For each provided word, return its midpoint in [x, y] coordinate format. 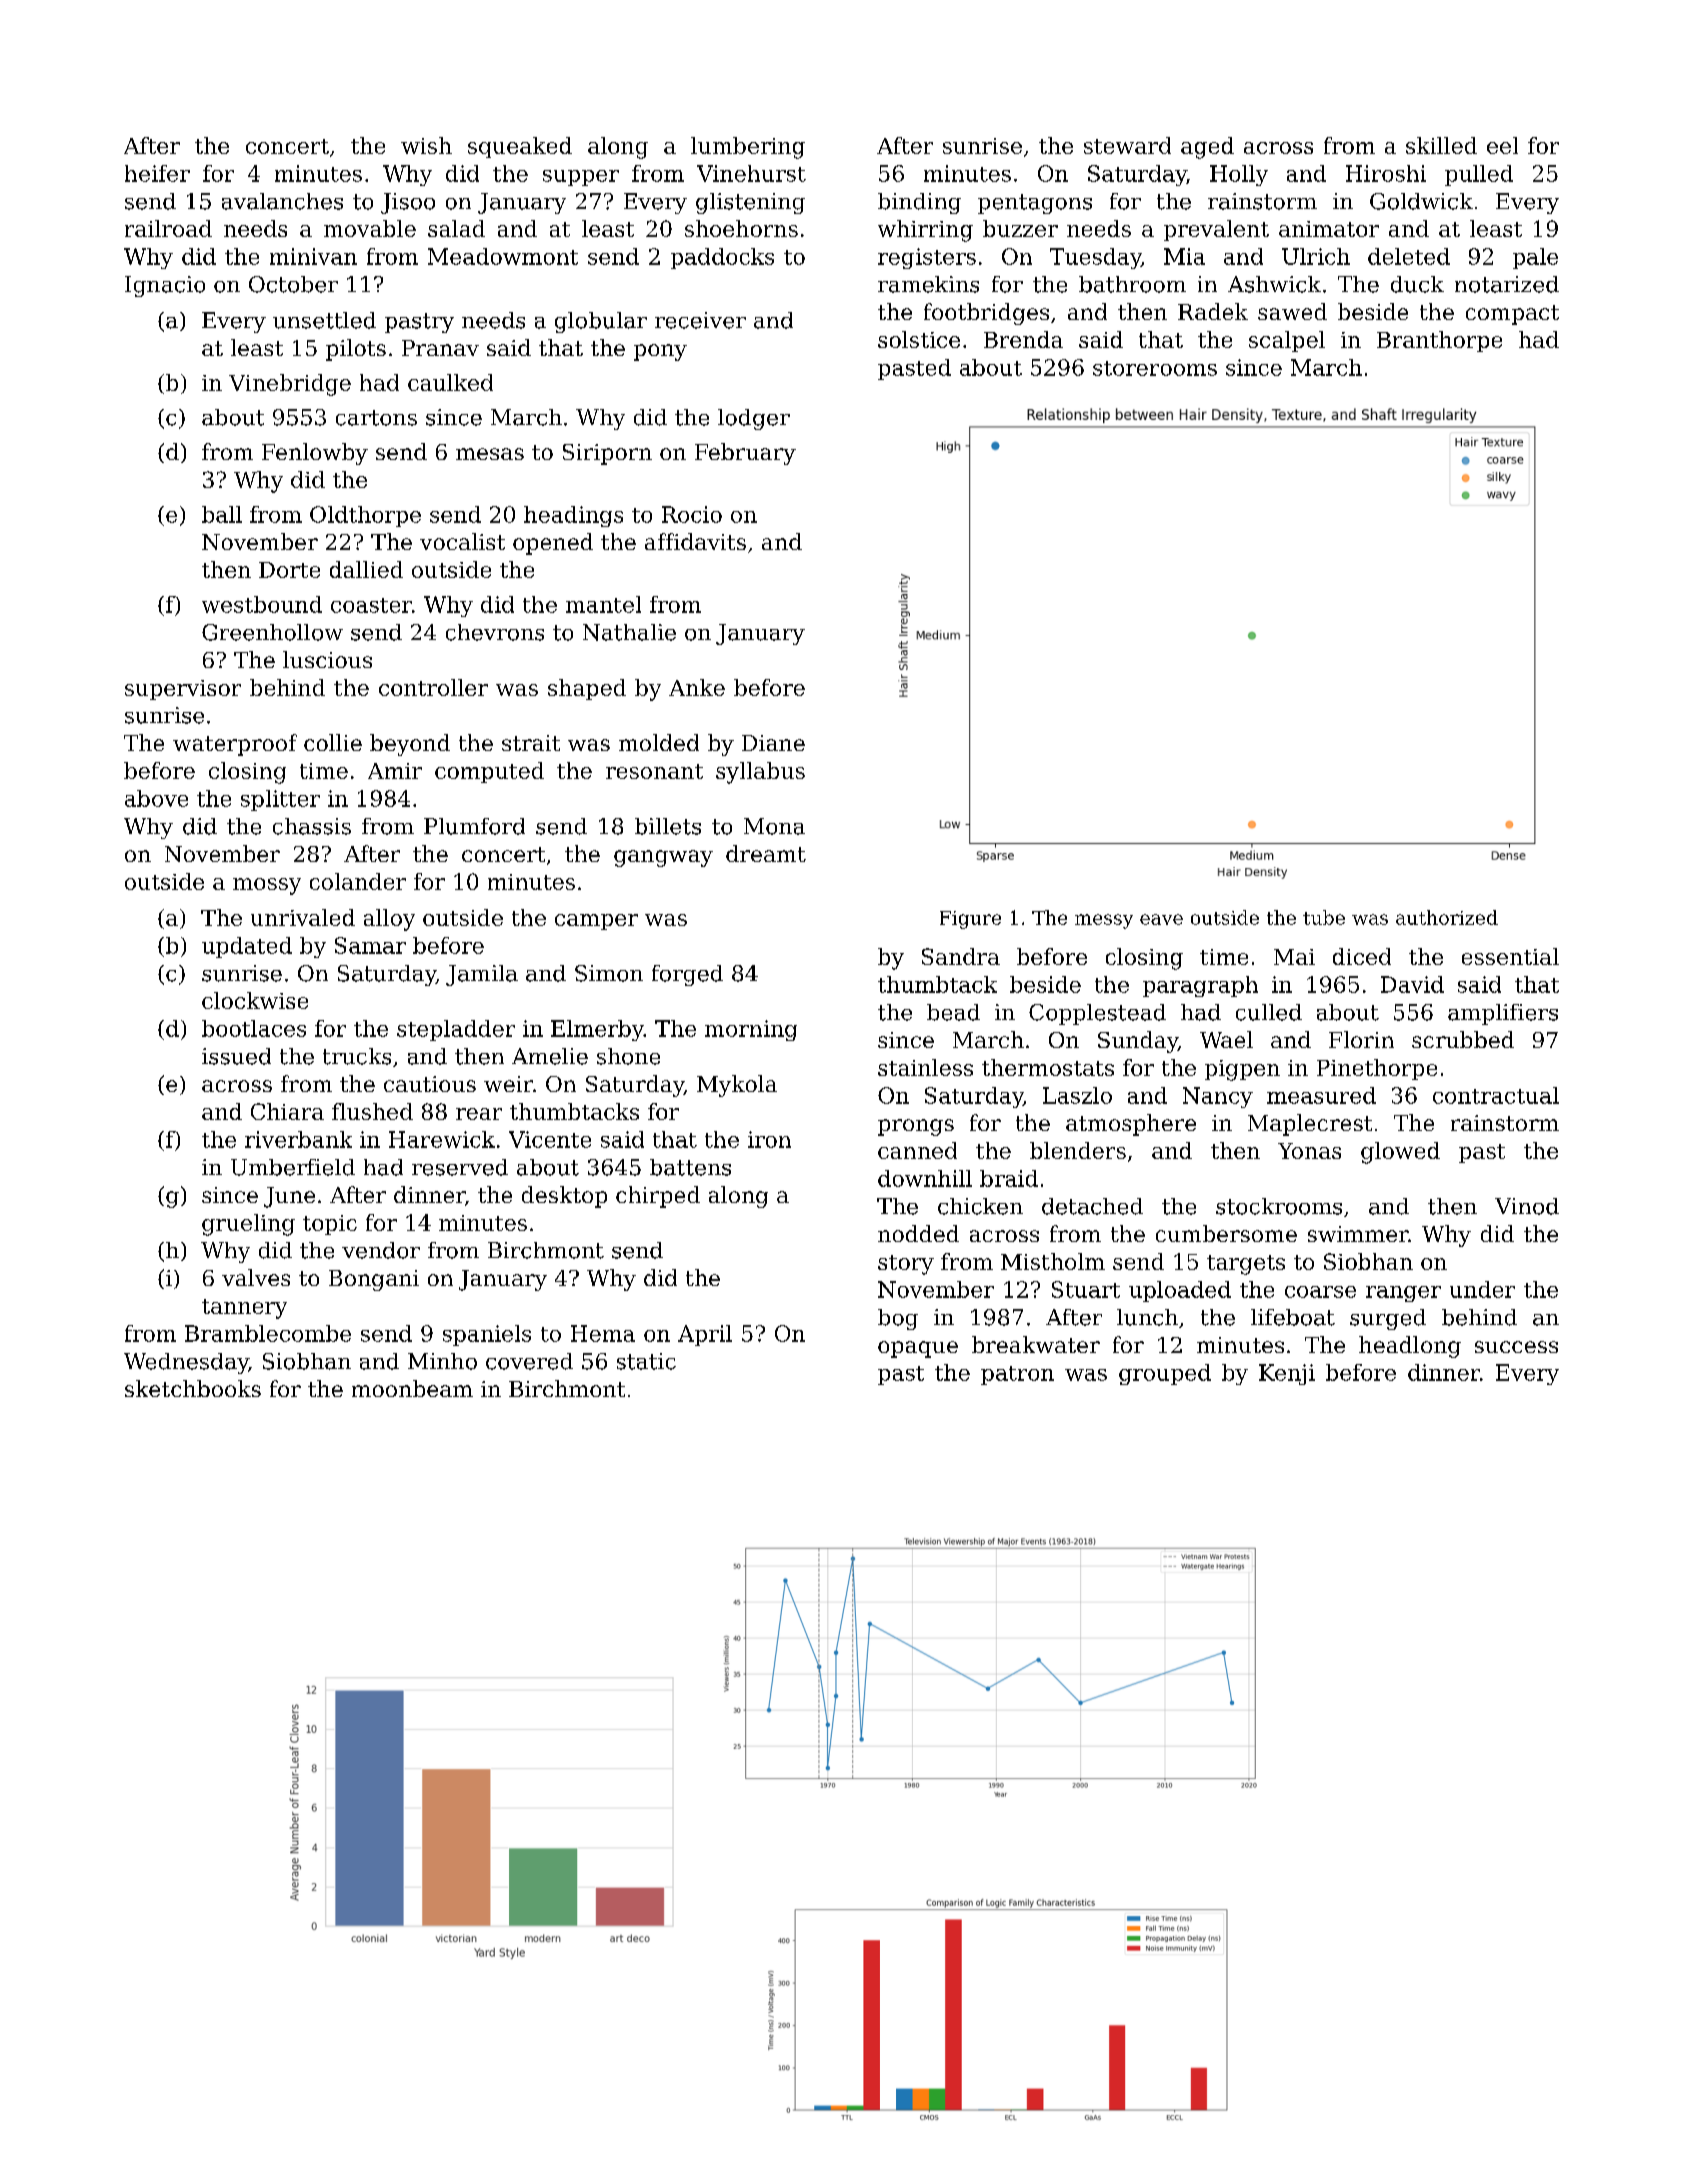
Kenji [1287, 1374]
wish [426, 145]
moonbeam [412, 1388]
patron [1017, 1375]
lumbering [748, 148]
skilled [1441, 145]
